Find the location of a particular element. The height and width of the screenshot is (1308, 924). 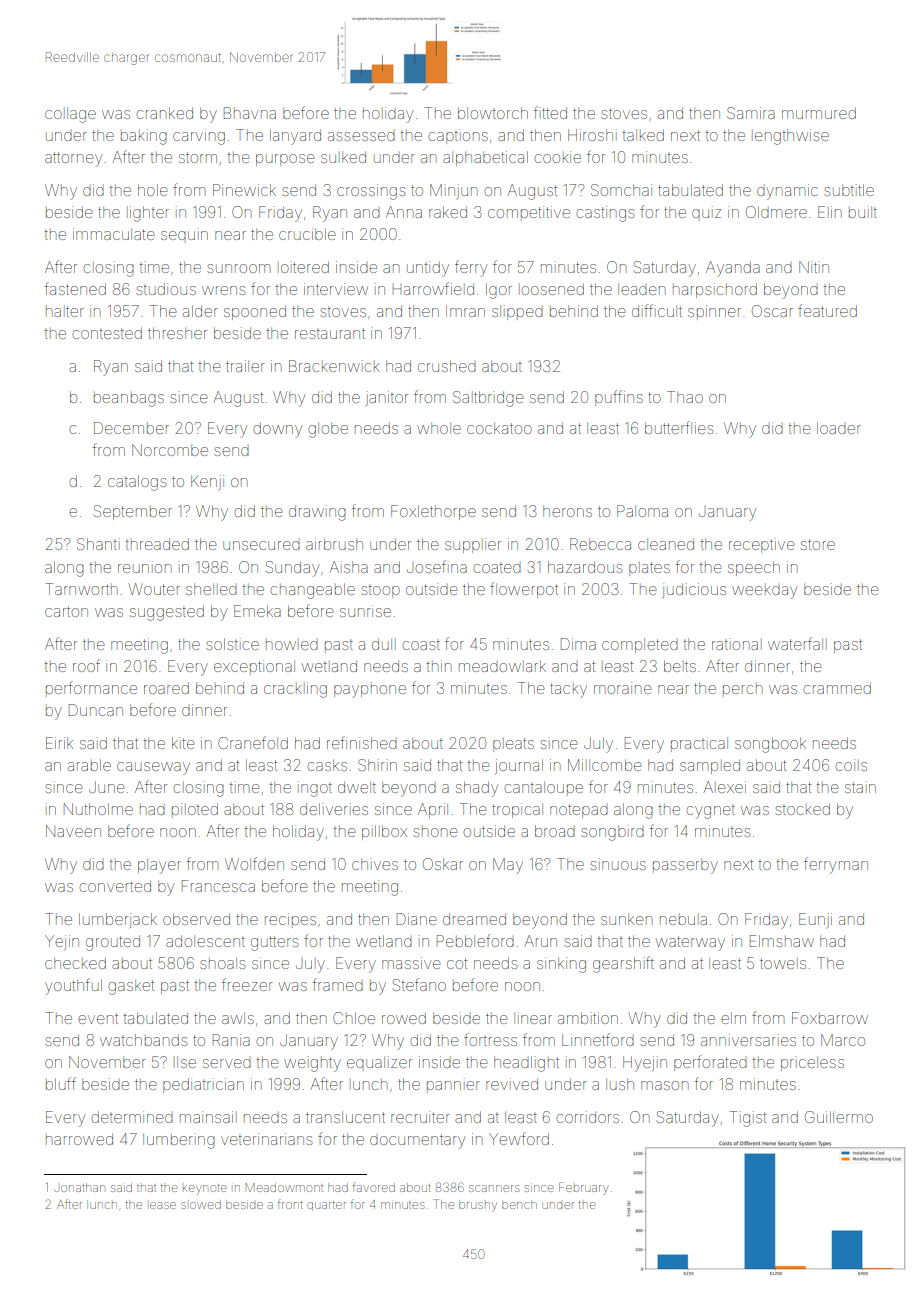

lease is located at coordinates (163, 1205).
